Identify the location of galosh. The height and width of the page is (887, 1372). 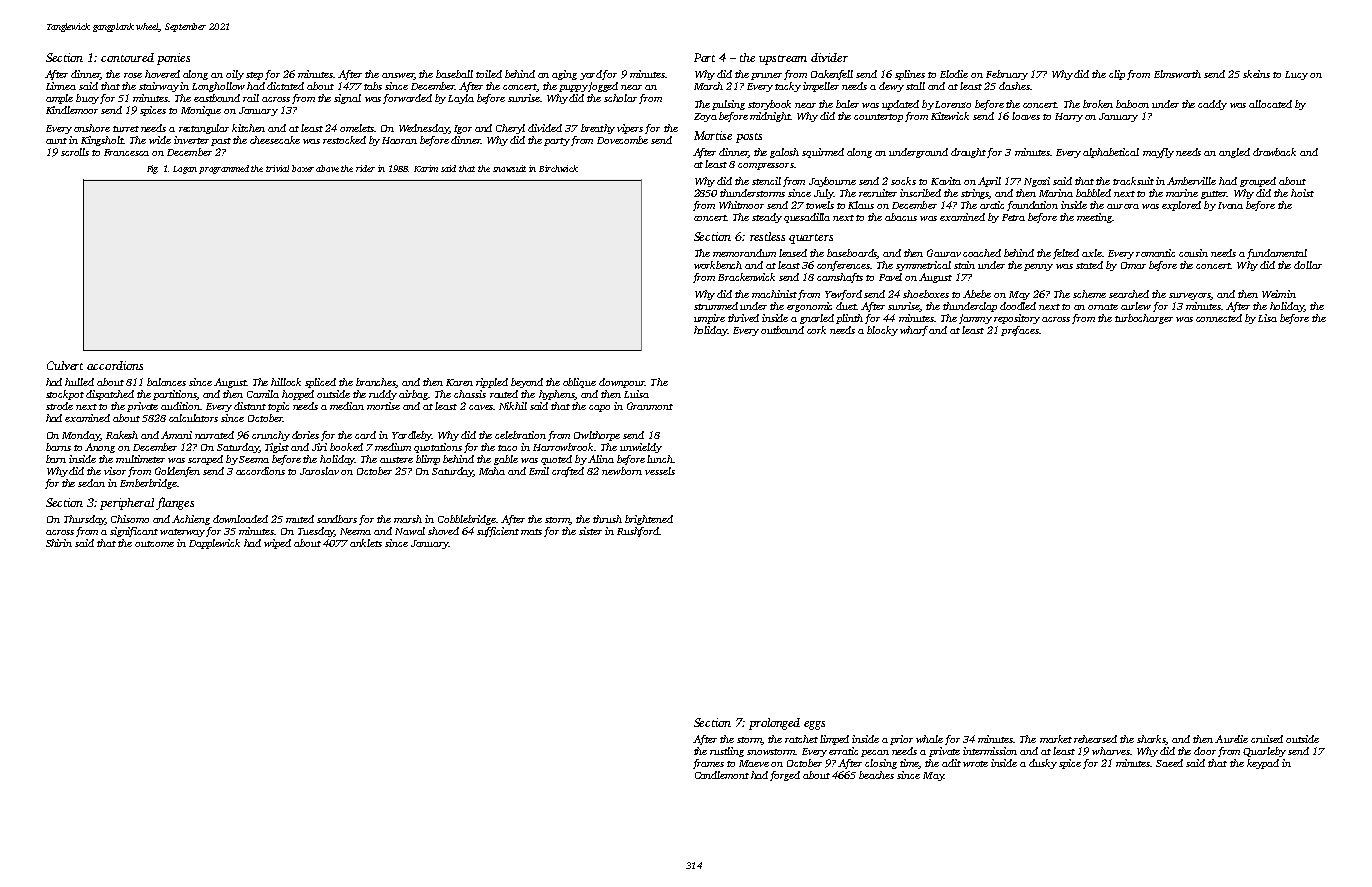
(784, 153).
